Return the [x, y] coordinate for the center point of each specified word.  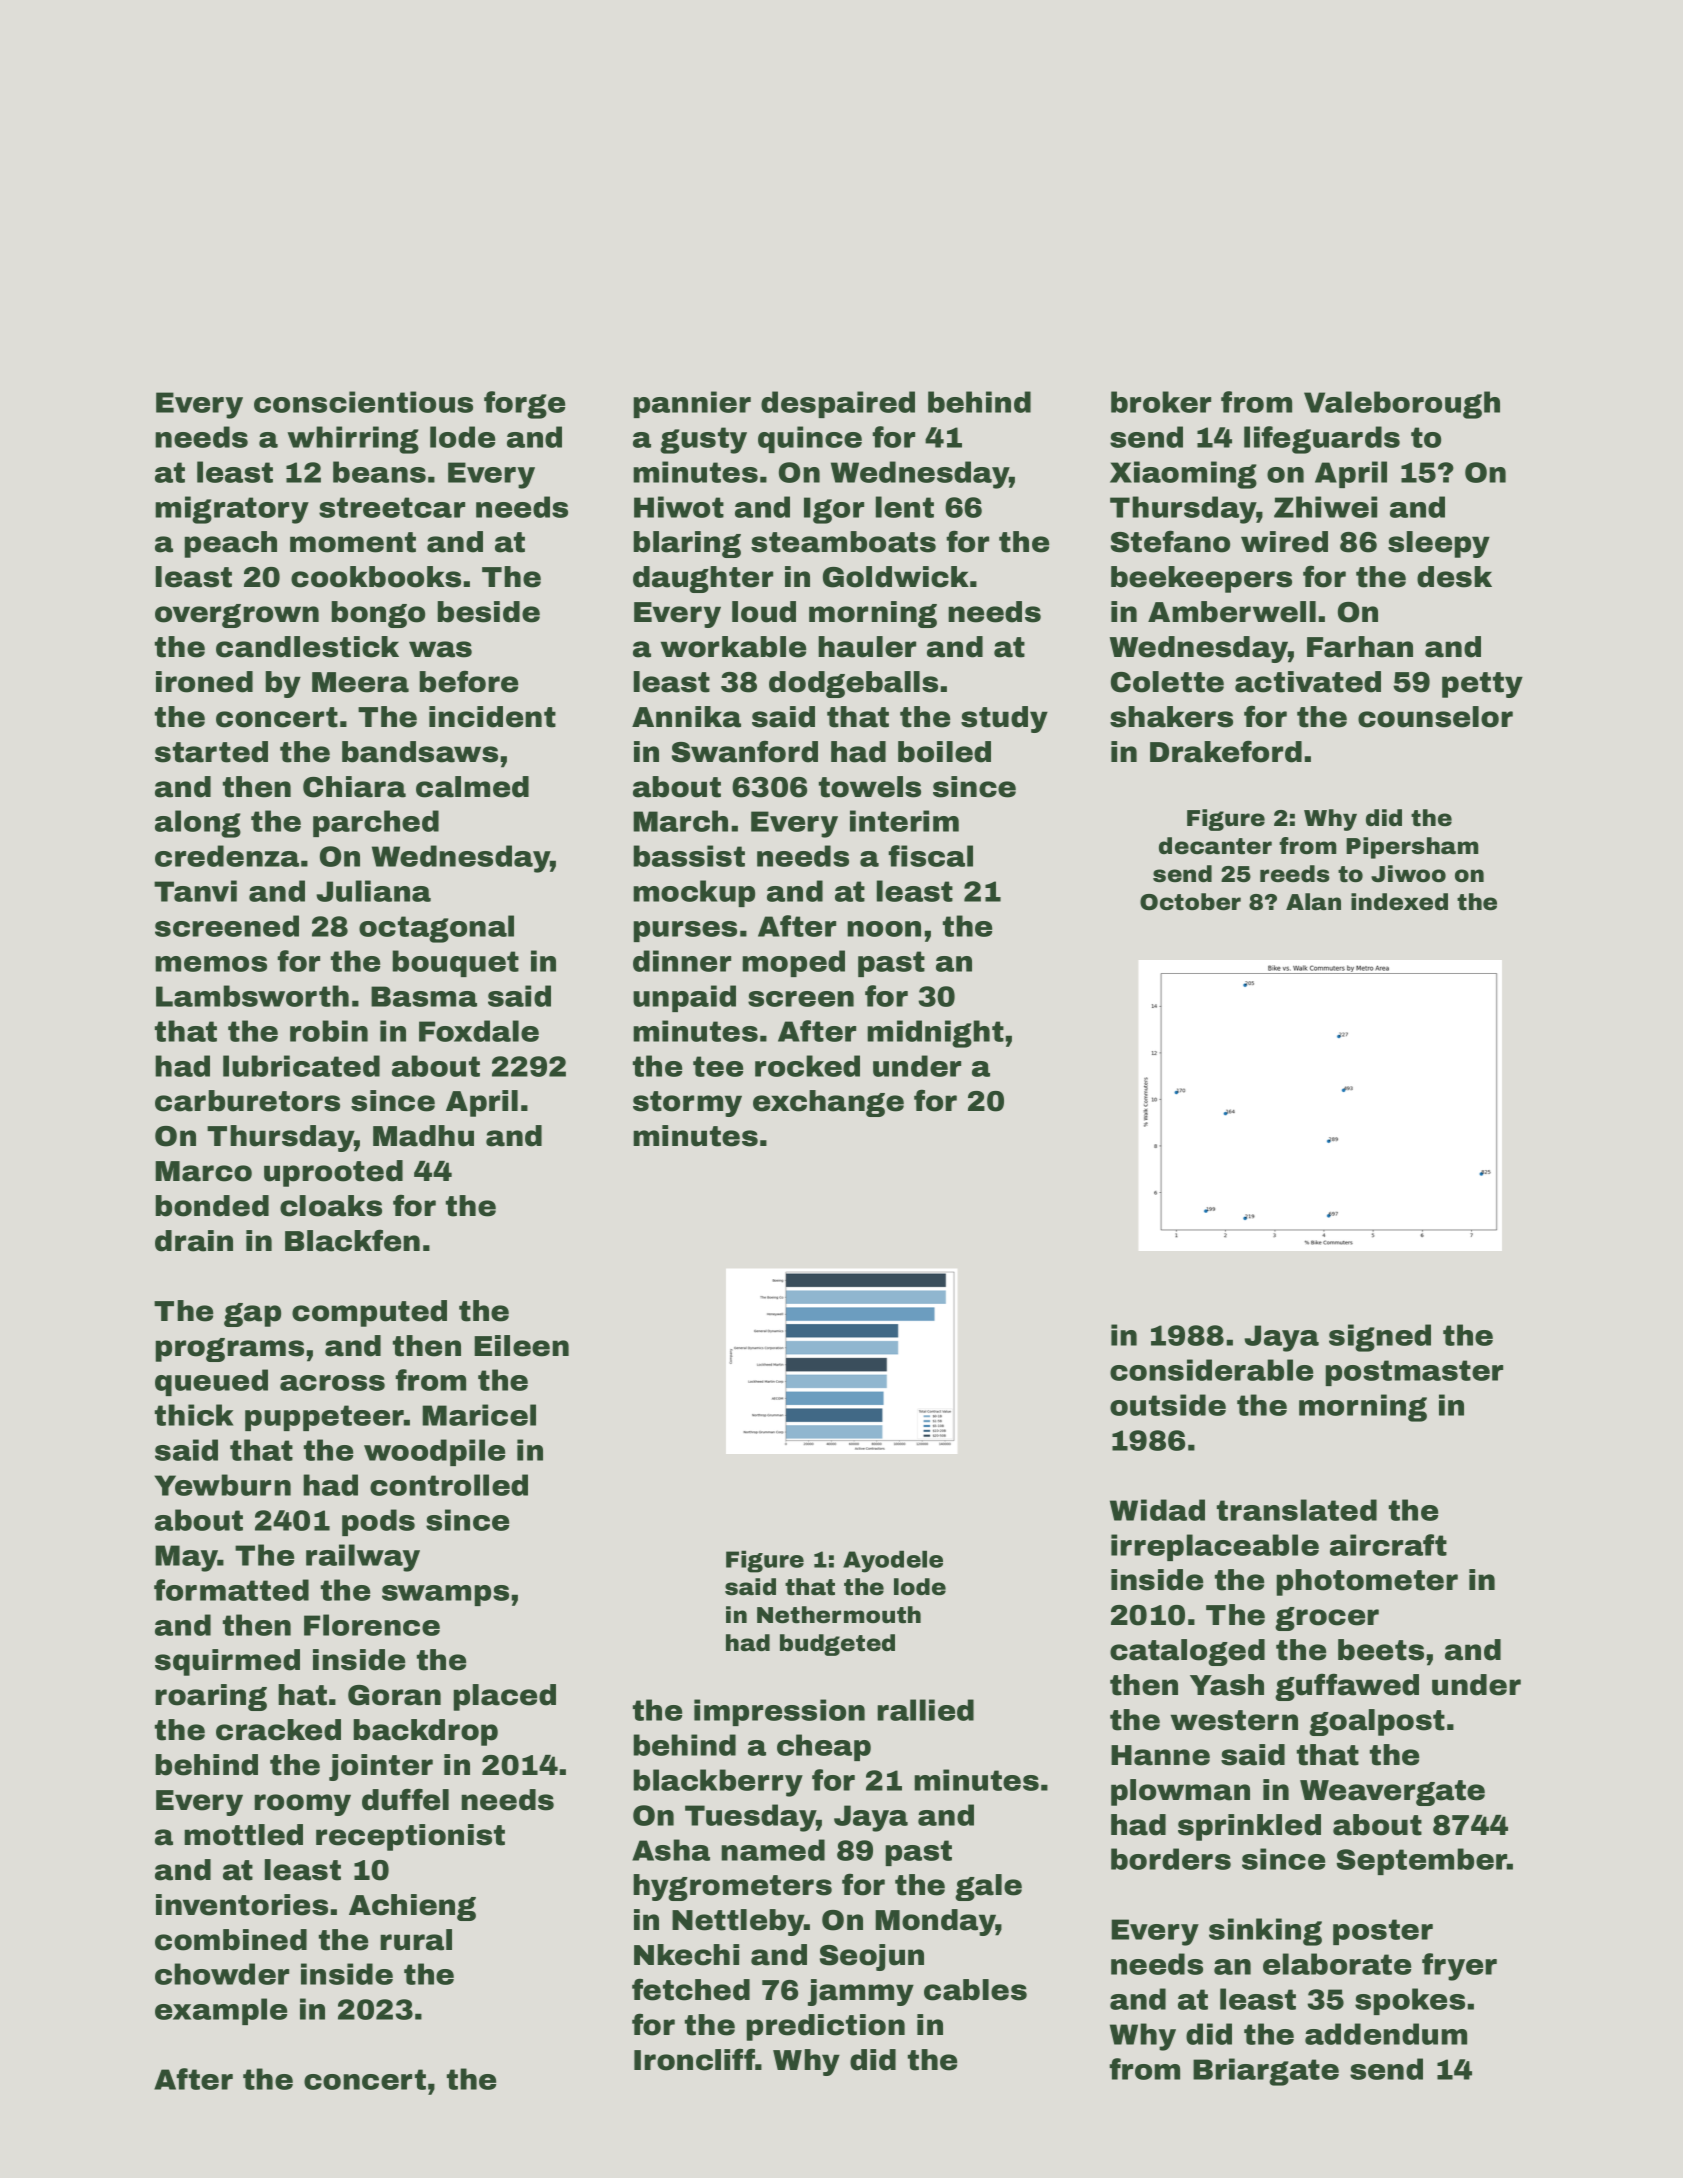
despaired [838, 404]
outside [1168, 1405]
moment [353, 542]
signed [1380, 1338]
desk [1454, 577]
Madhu [423, 1136]
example [221, 2011]
